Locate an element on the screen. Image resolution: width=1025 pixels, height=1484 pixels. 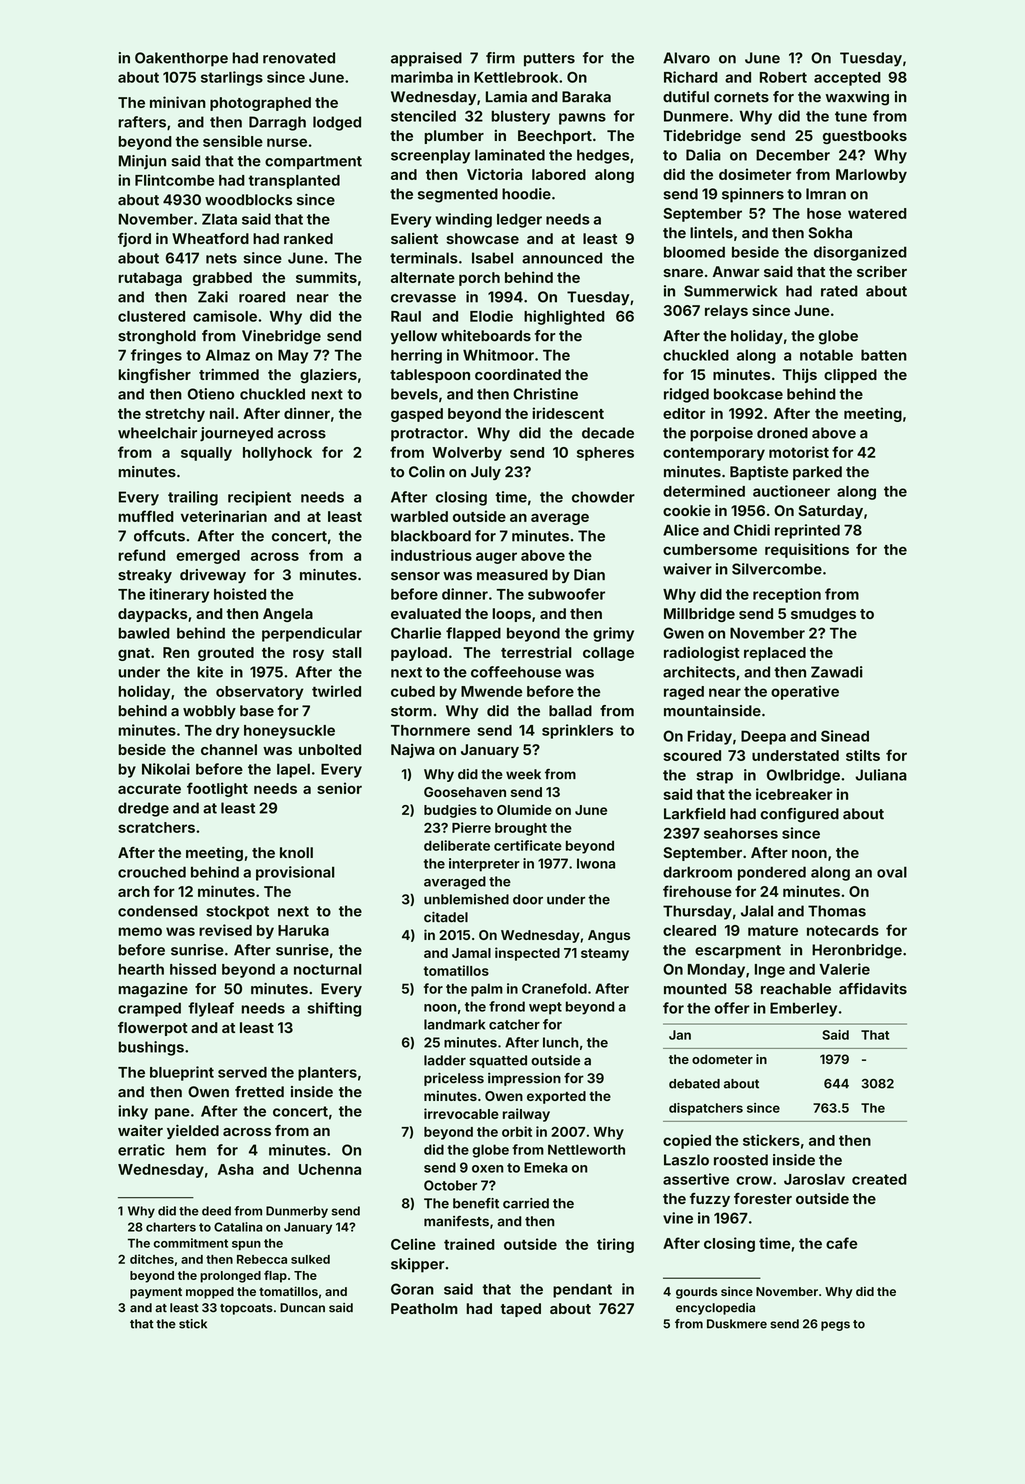
announced is located at coordinates (562, 258).
